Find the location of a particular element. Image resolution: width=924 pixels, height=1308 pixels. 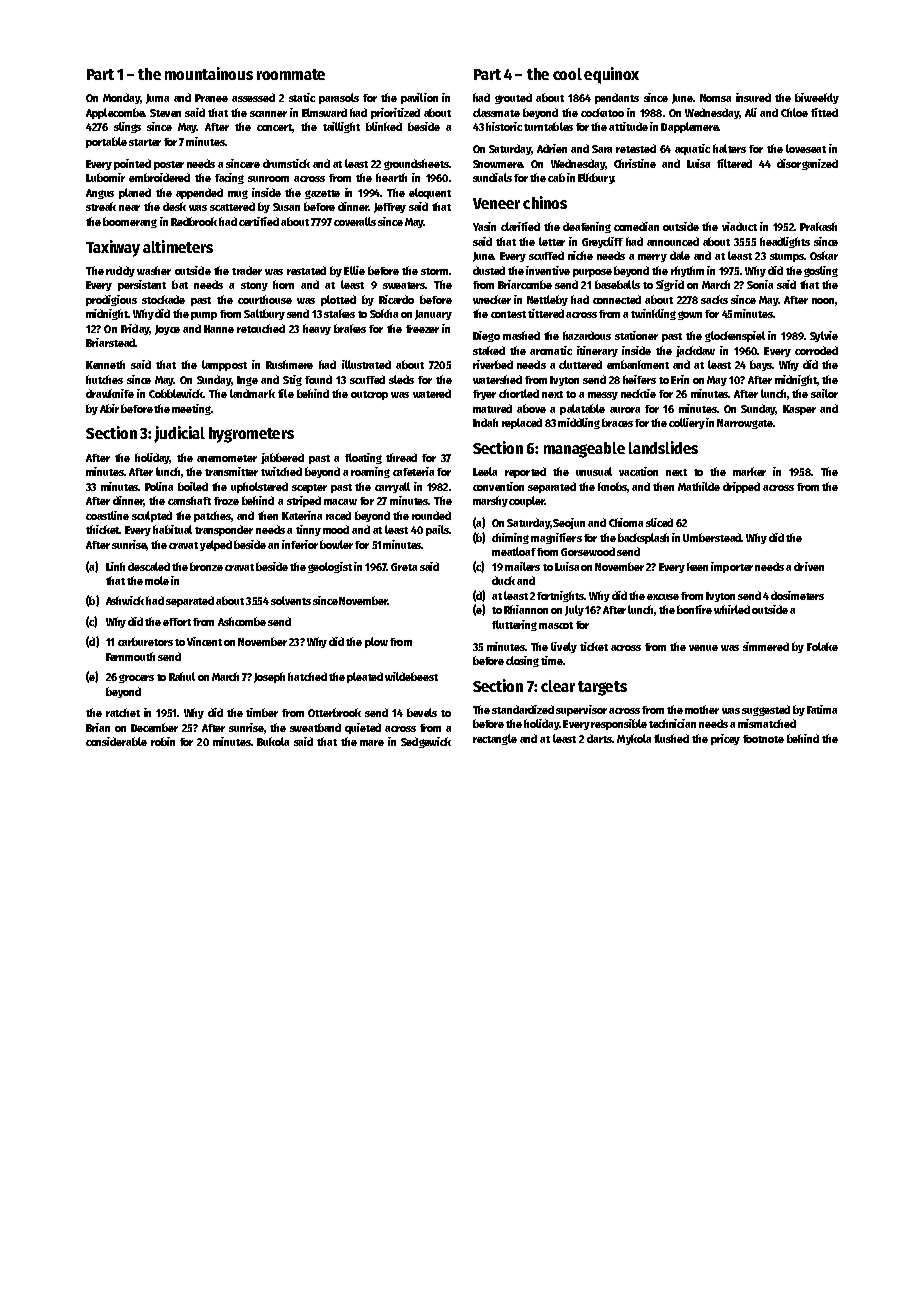

mountainous is located at coordinates (209, 73).
